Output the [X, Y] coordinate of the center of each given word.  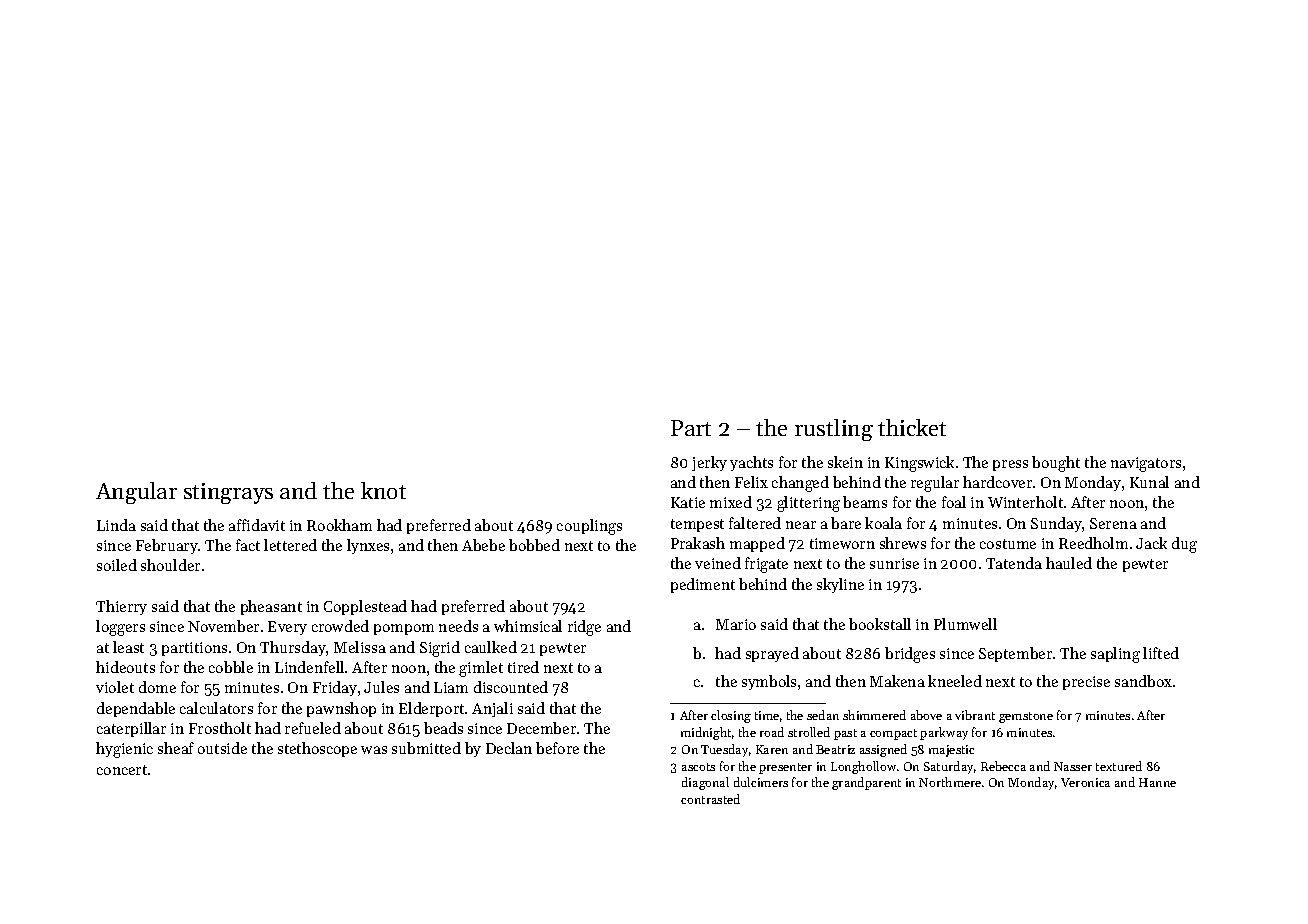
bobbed [534, 545]
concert [122, 770]
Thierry [121, 607]
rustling [834, 430]
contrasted [710, 799]
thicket [912, 427]
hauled [1069, 563]
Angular [136, 493]
